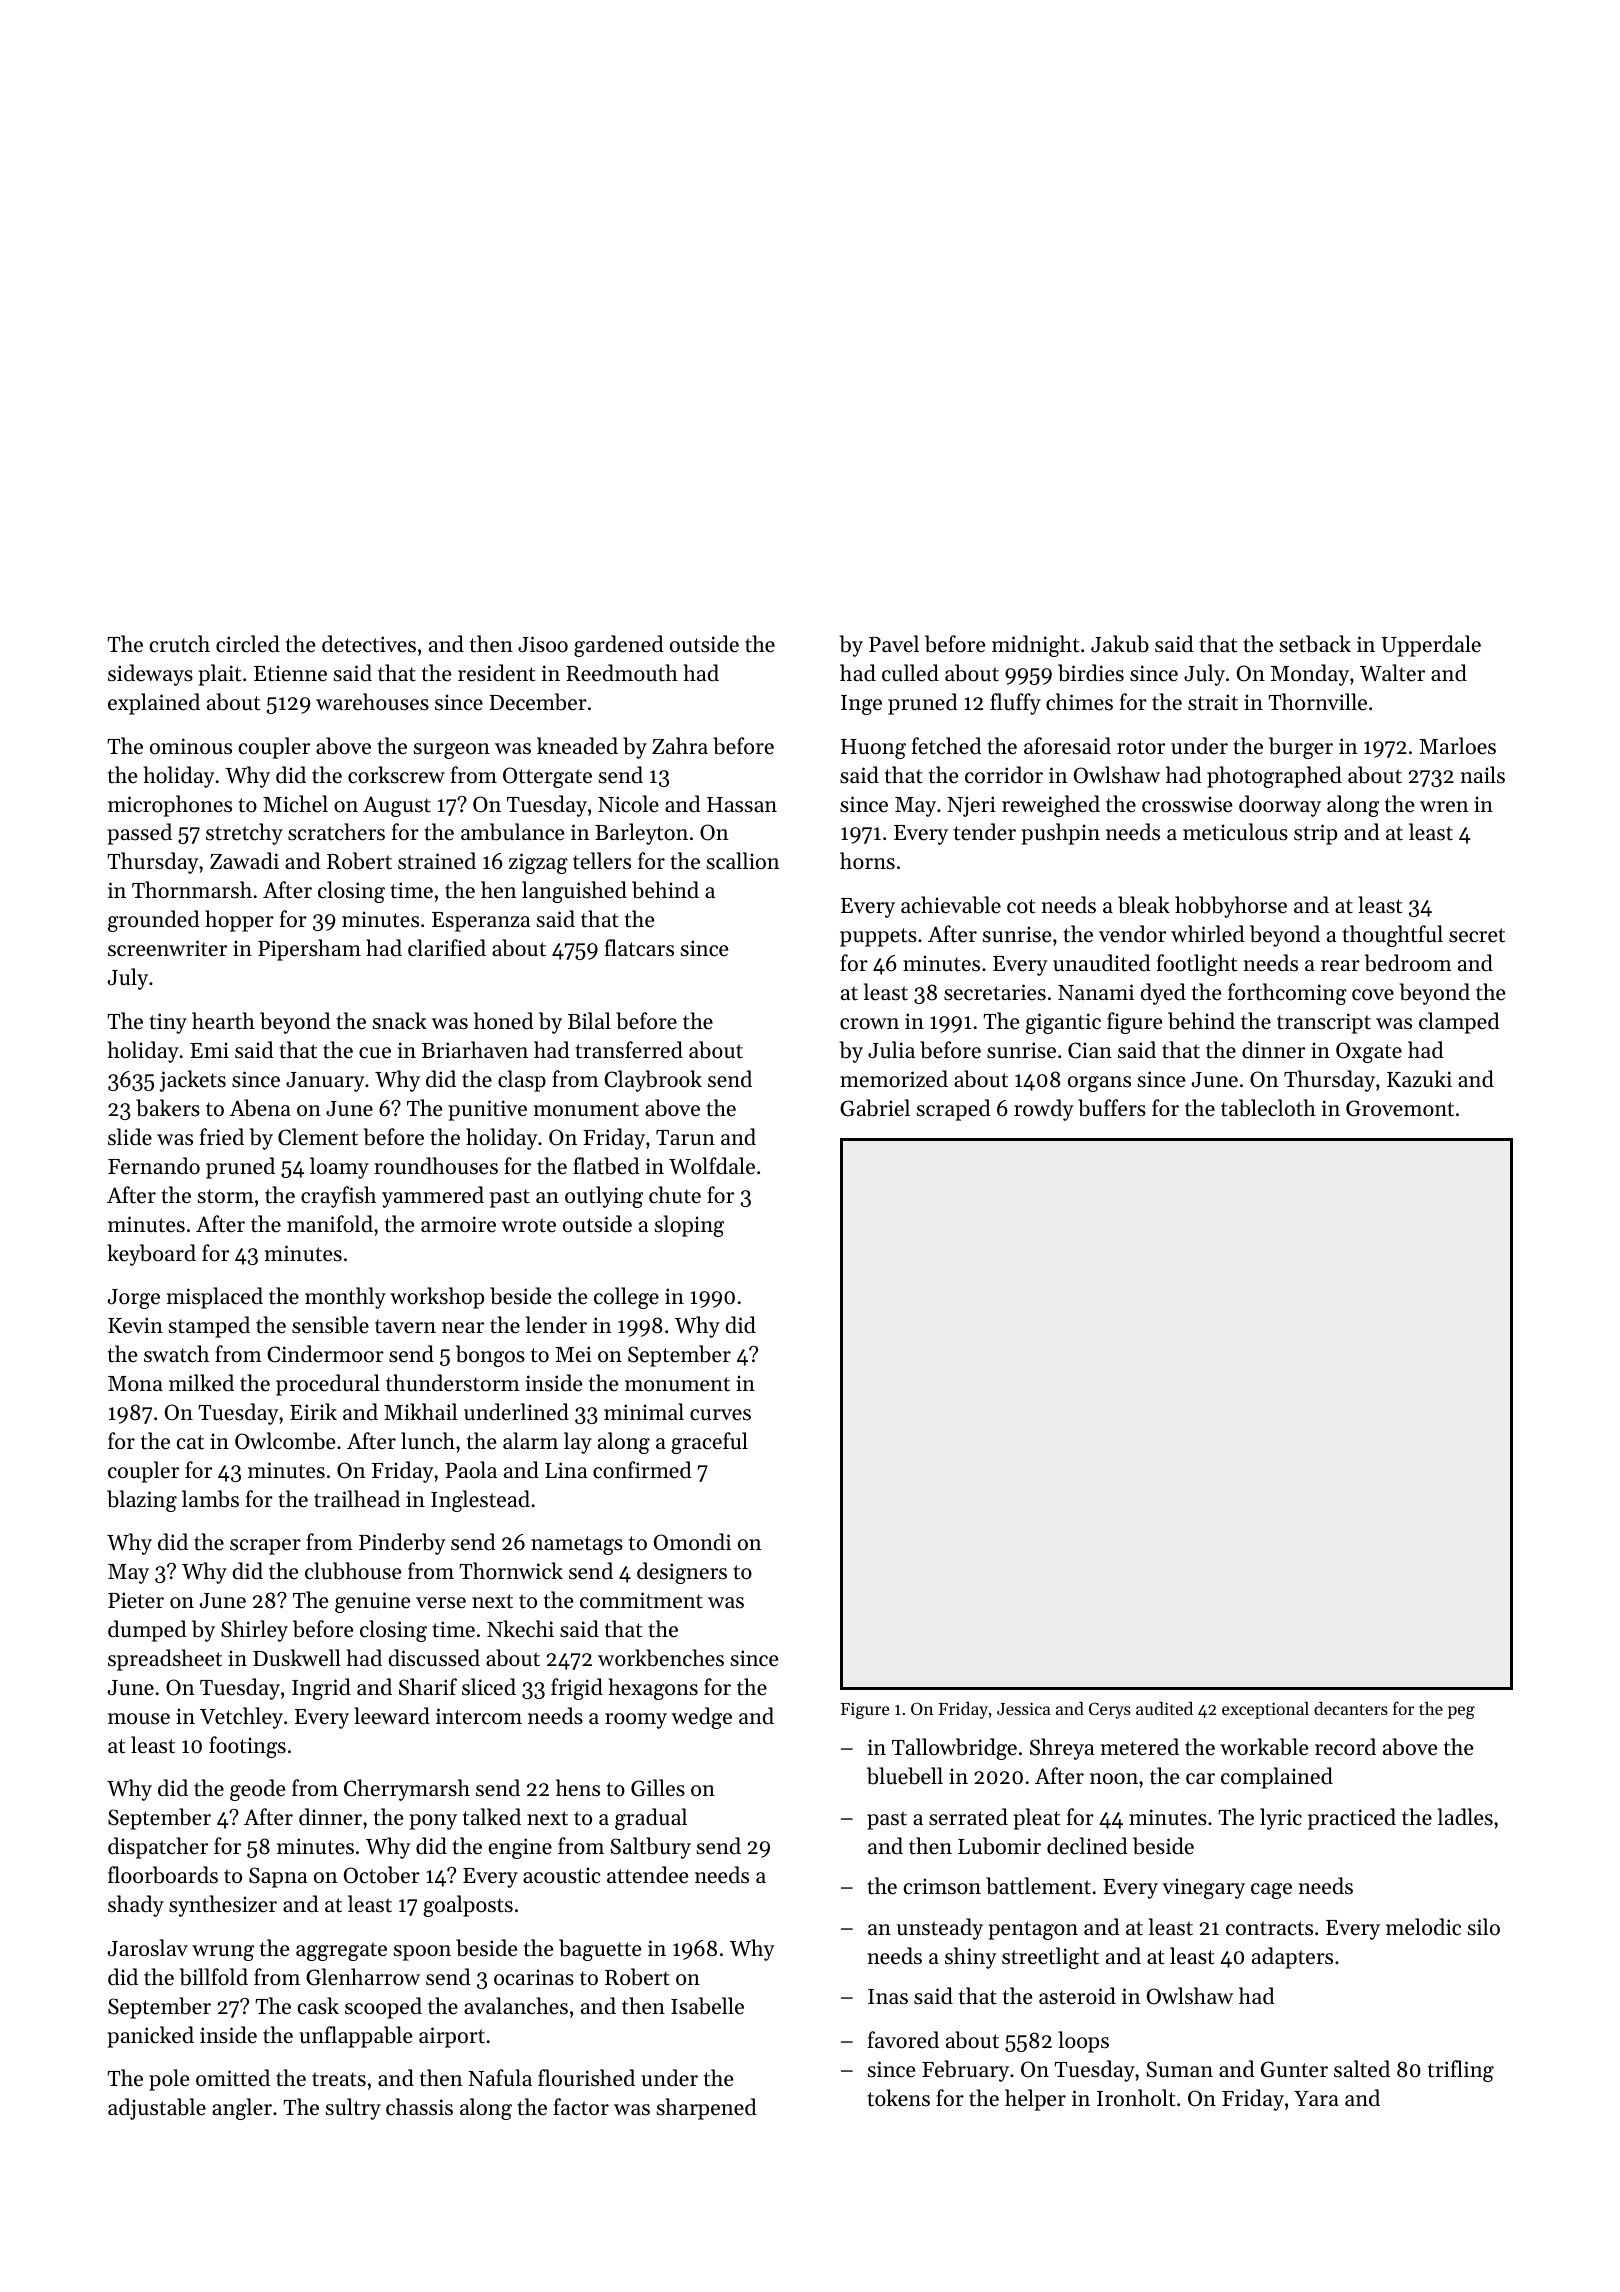  I want to click on Suman, so click(1179, 2069).
